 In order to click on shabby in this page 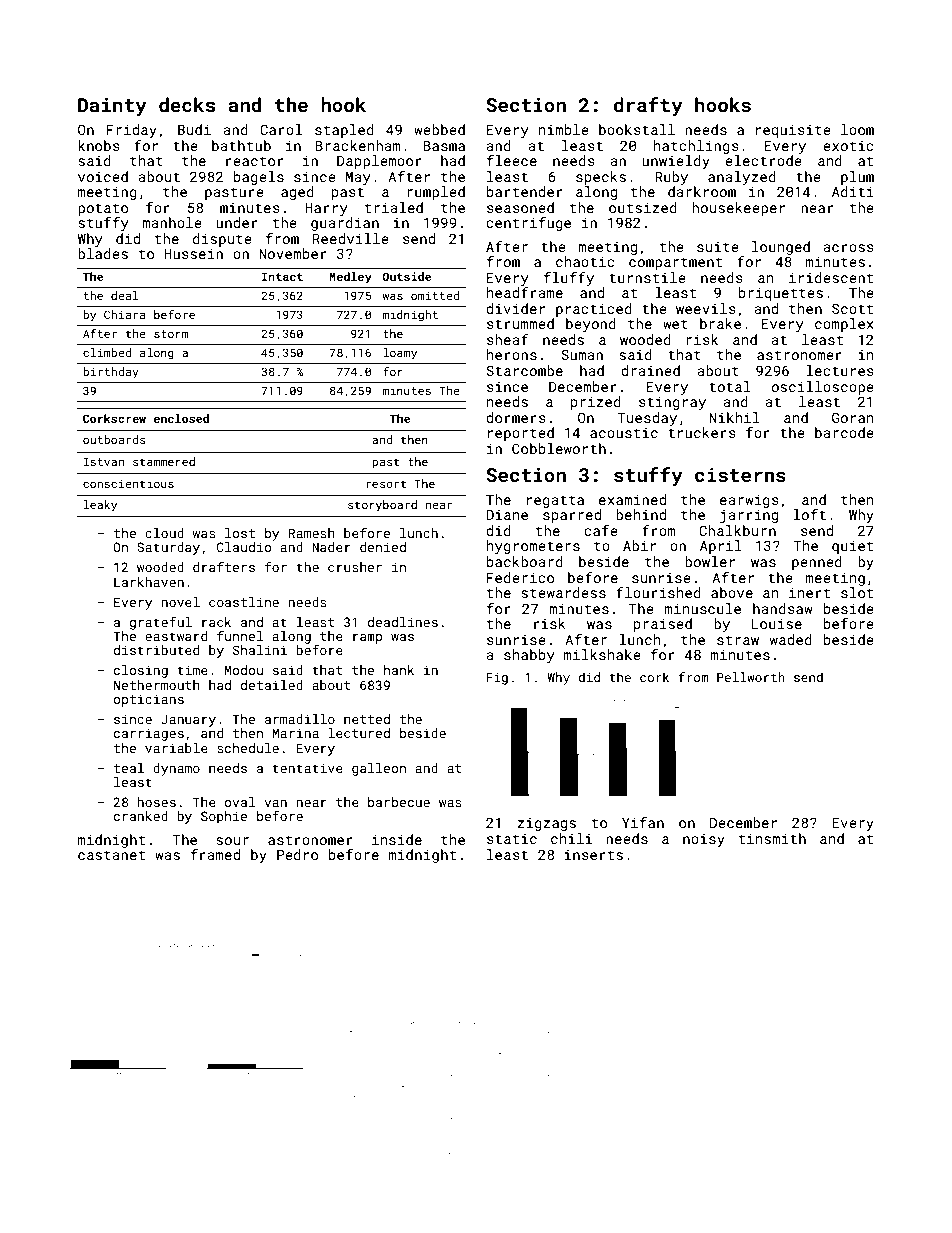, I will do `click(529, 656)`.
